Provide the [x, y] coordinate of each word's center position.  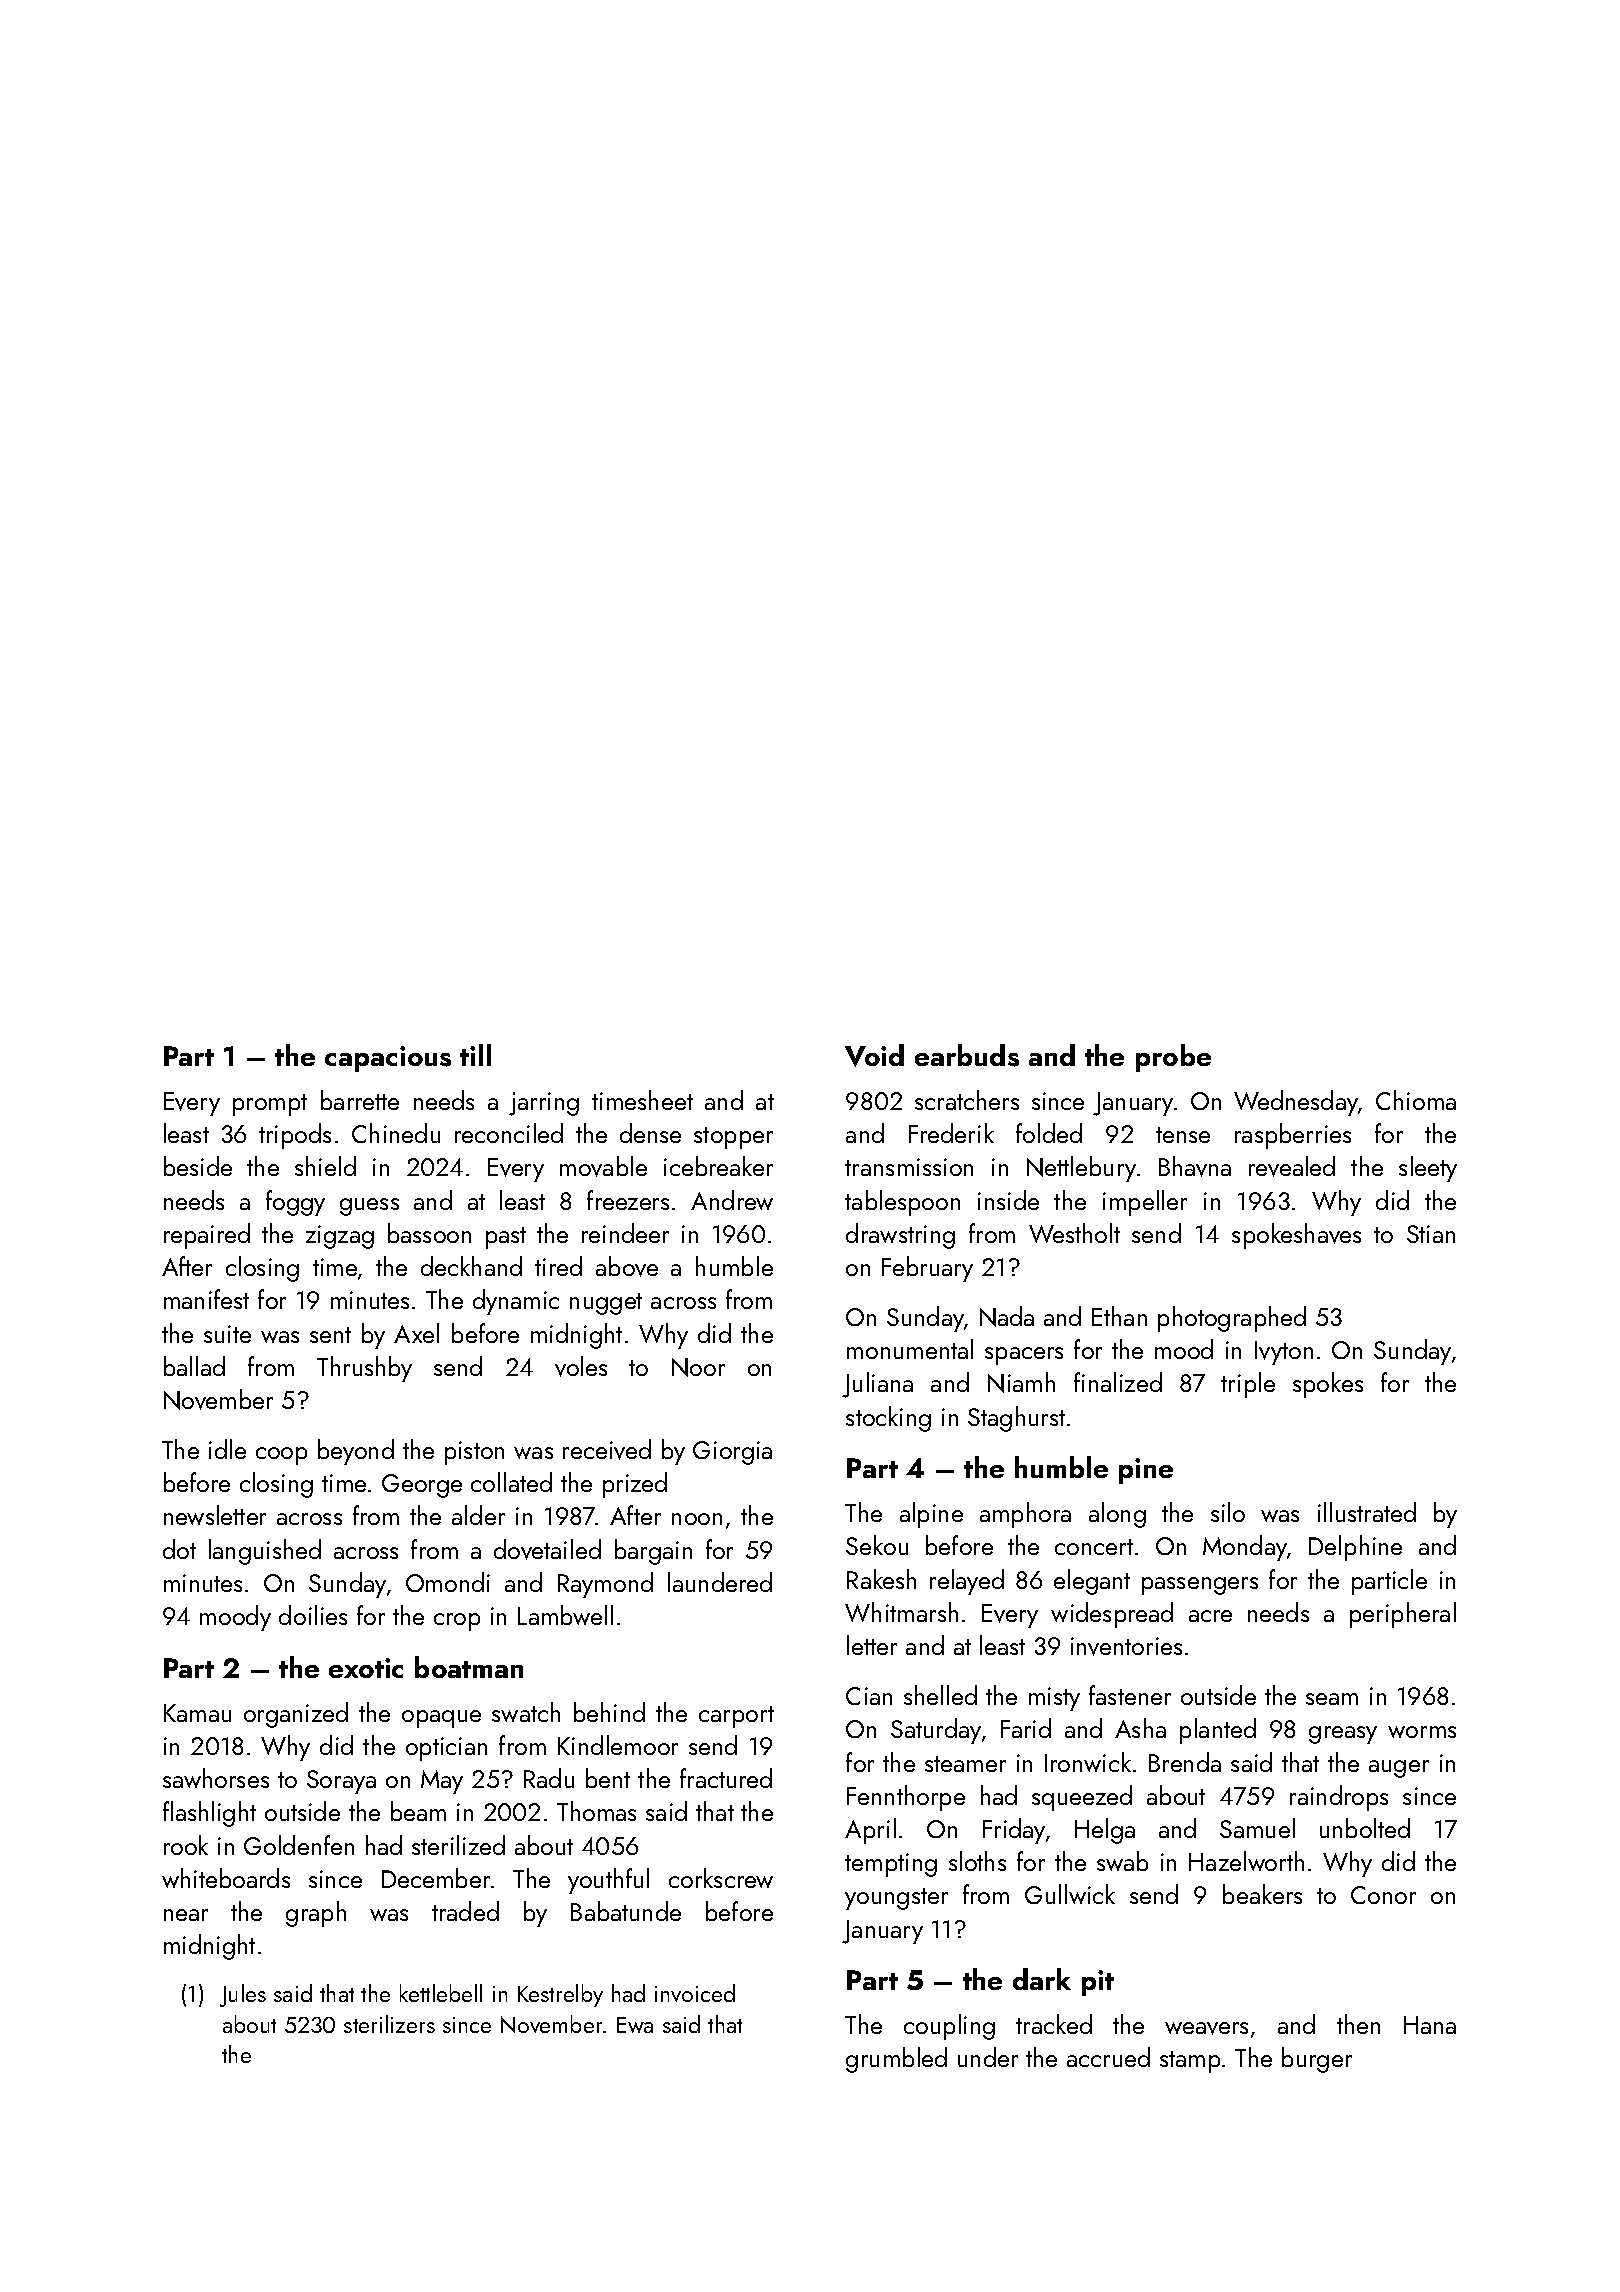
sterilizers [389, 2024]
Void [874, 1055]
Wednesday [1296, 1103]
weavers [1206, 2028]
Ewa [635, 2025]
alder [478, 1515]
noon [697, 1519]
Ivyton [1284, 1353]
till [475, 1055]
